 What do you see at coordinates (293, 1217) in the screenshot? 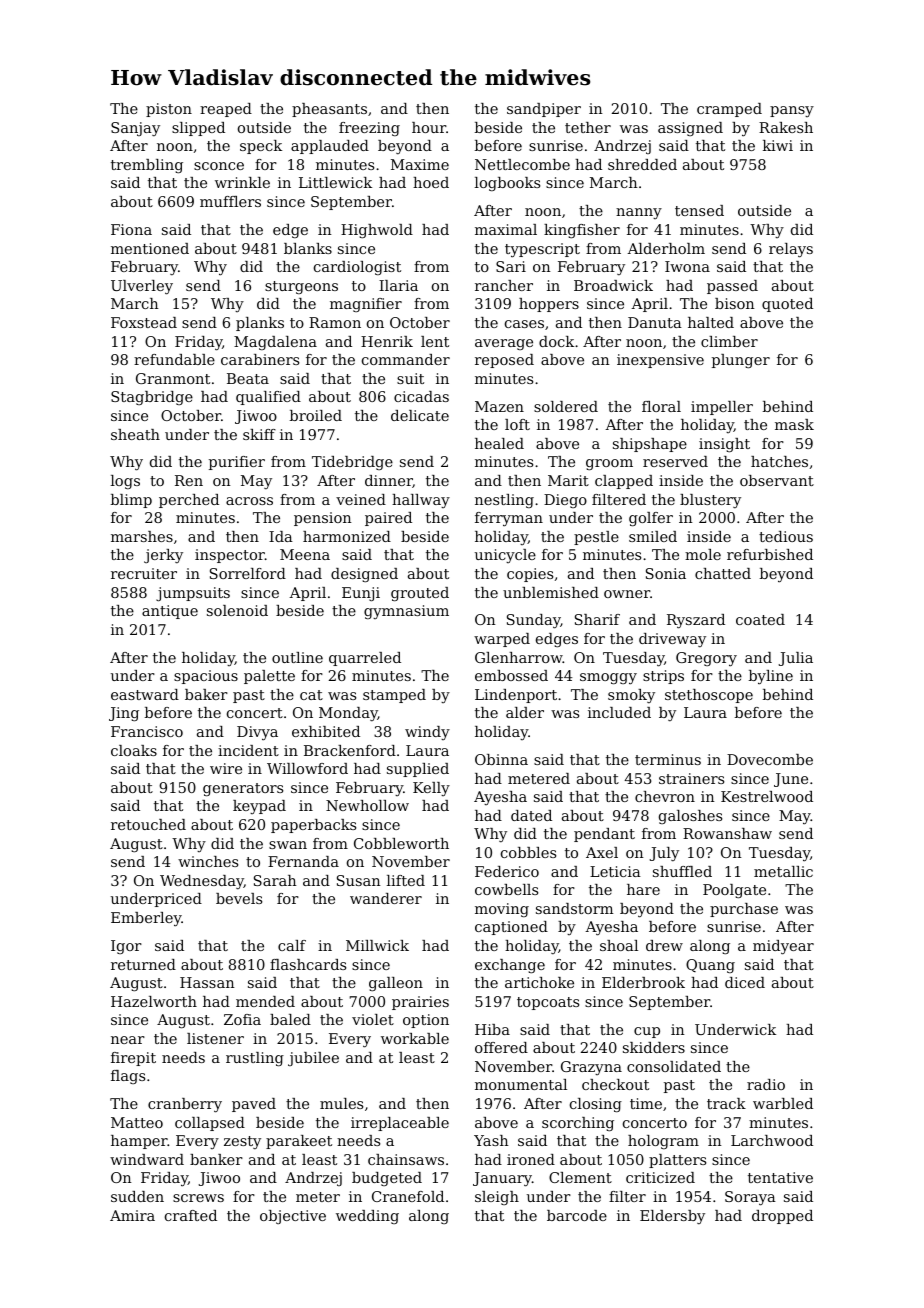
I see `objective` at bounding box center [293, 1217].
